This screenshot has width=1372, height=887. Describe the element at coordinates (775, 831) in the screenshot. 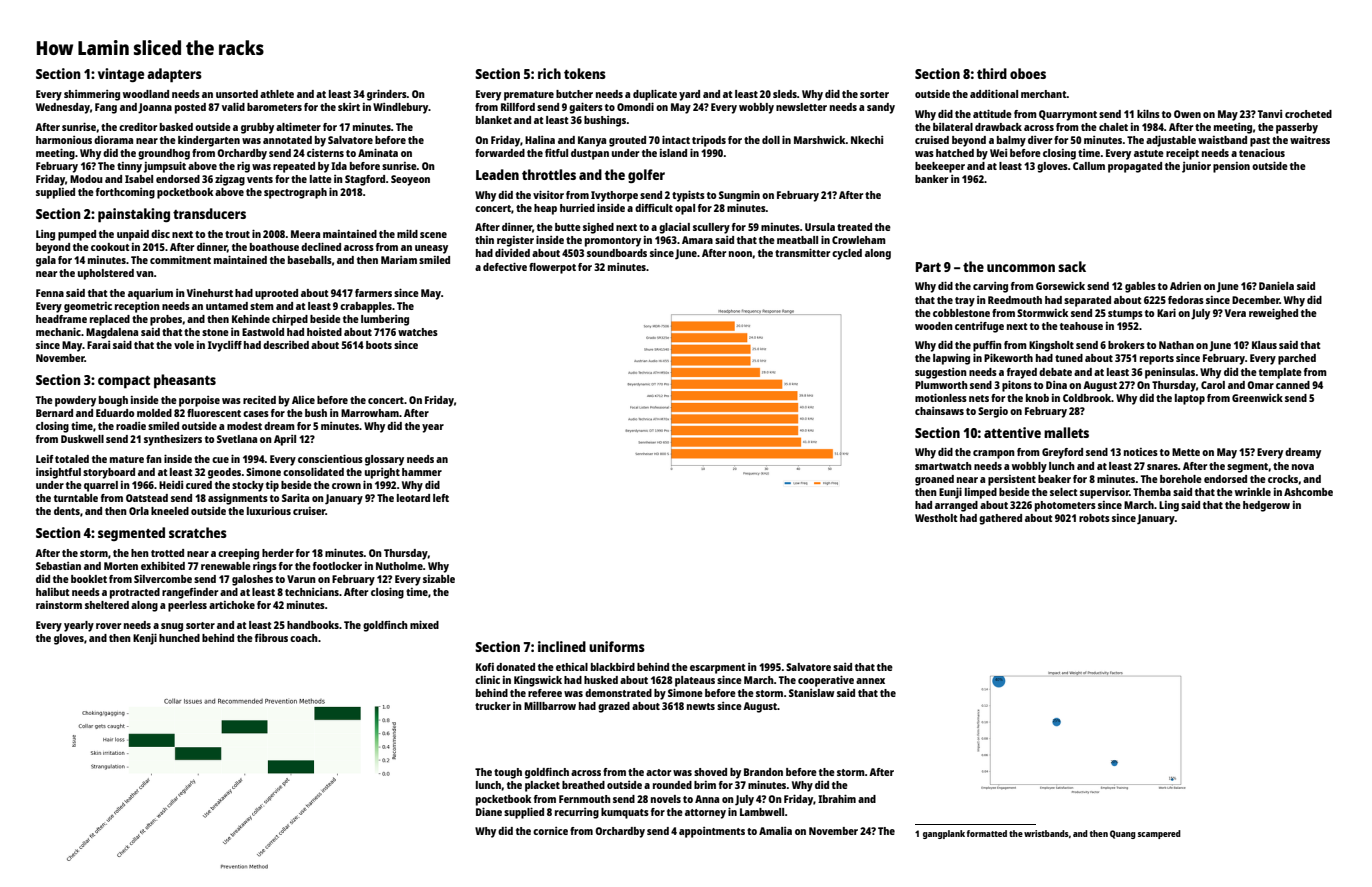

I see `Amalia` at that location.
